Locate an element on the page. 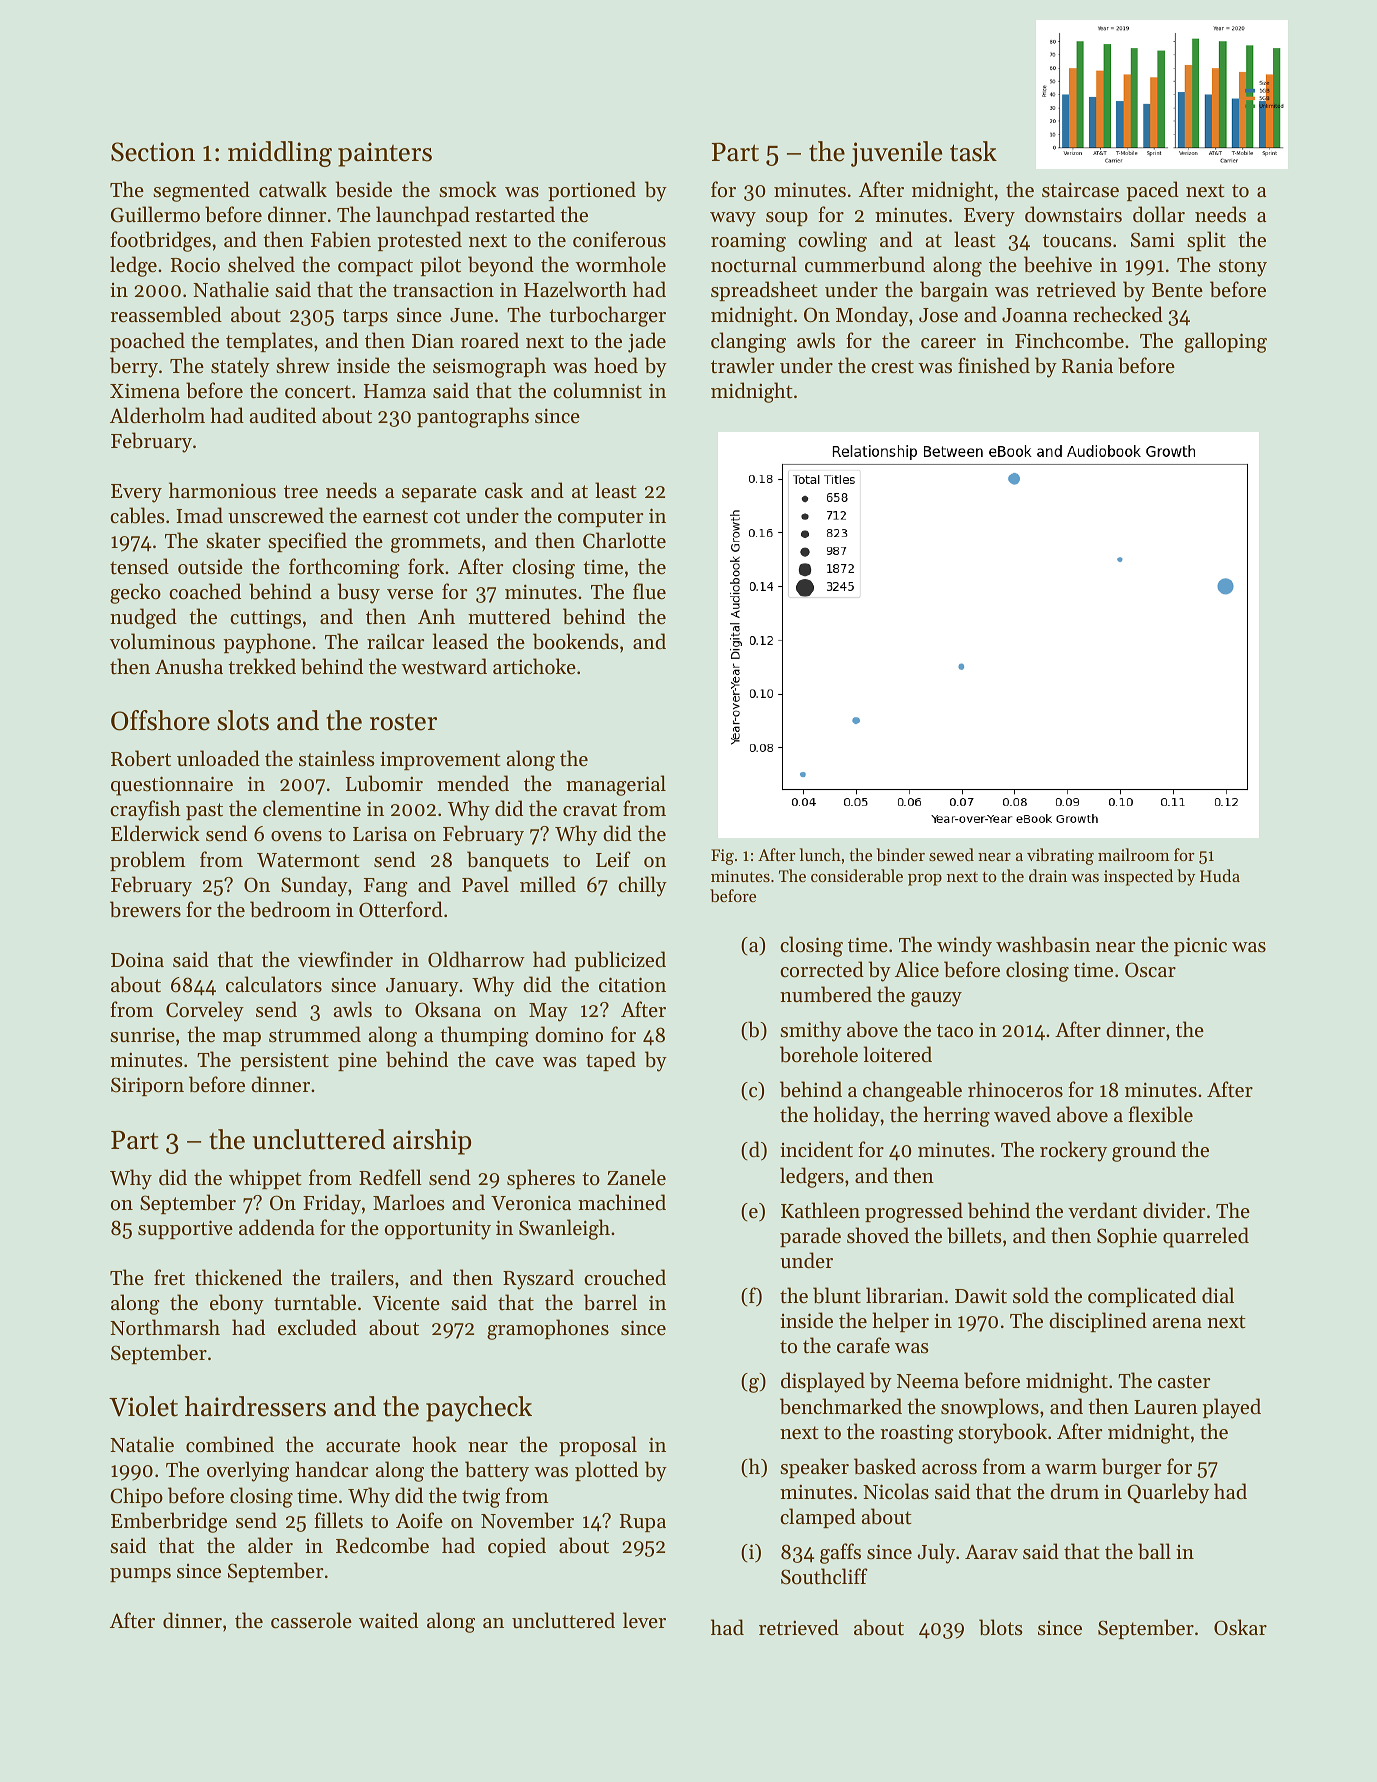  portioned is located at coordinates (592, 191).
